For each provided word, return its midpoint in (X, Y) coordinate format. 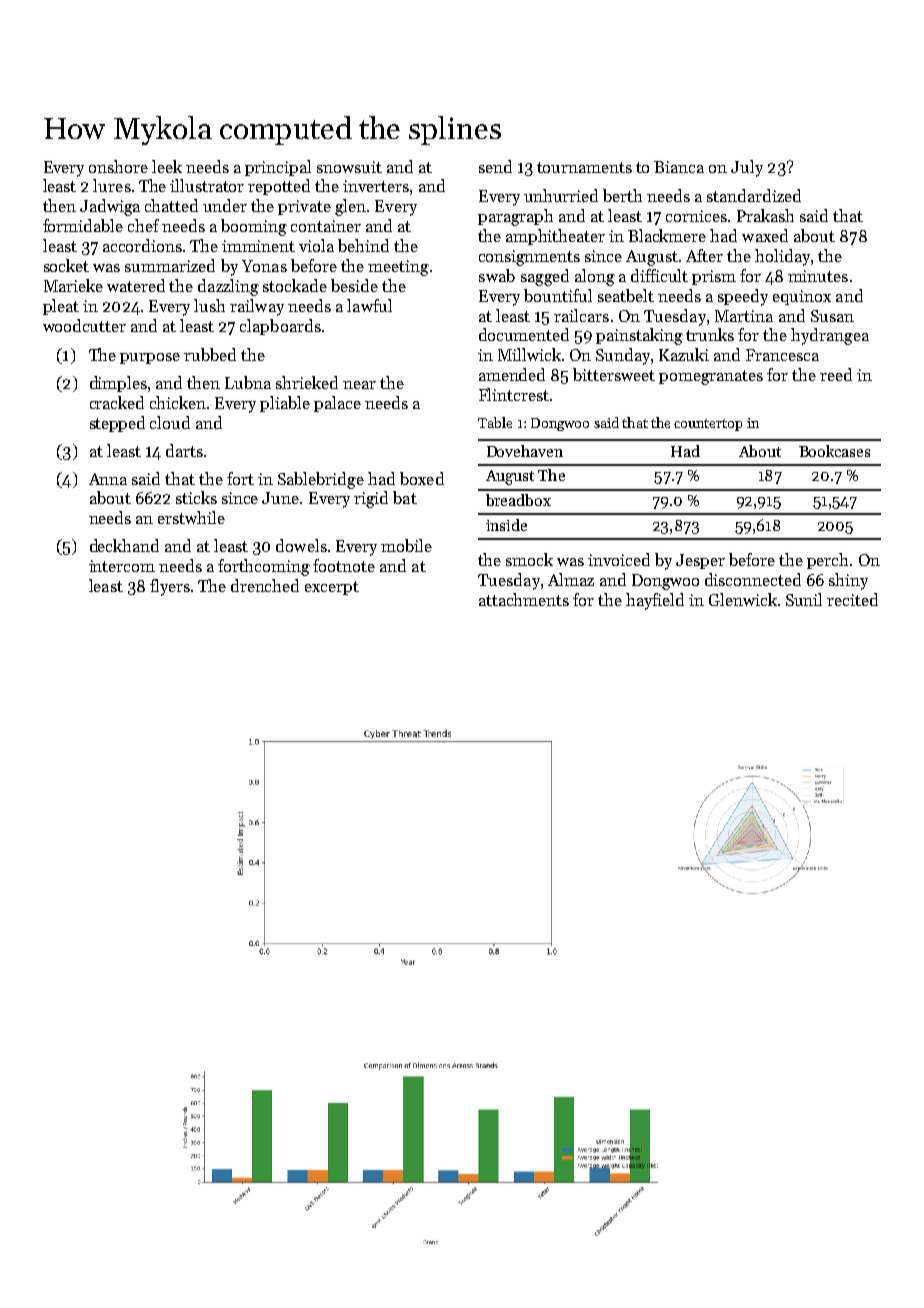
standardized (754, 195)
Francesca (782, 355)
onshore (118, 166)
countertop (708, 425)
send (495, 166)
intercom (122, 566)
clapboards (280, 327)
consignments (529, 258)
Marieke (73, 285)
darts (184, 450)
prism (714, 277)
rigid (371, 499)
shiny (848, 581)
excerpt (332, 588)
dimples (118, 384)
